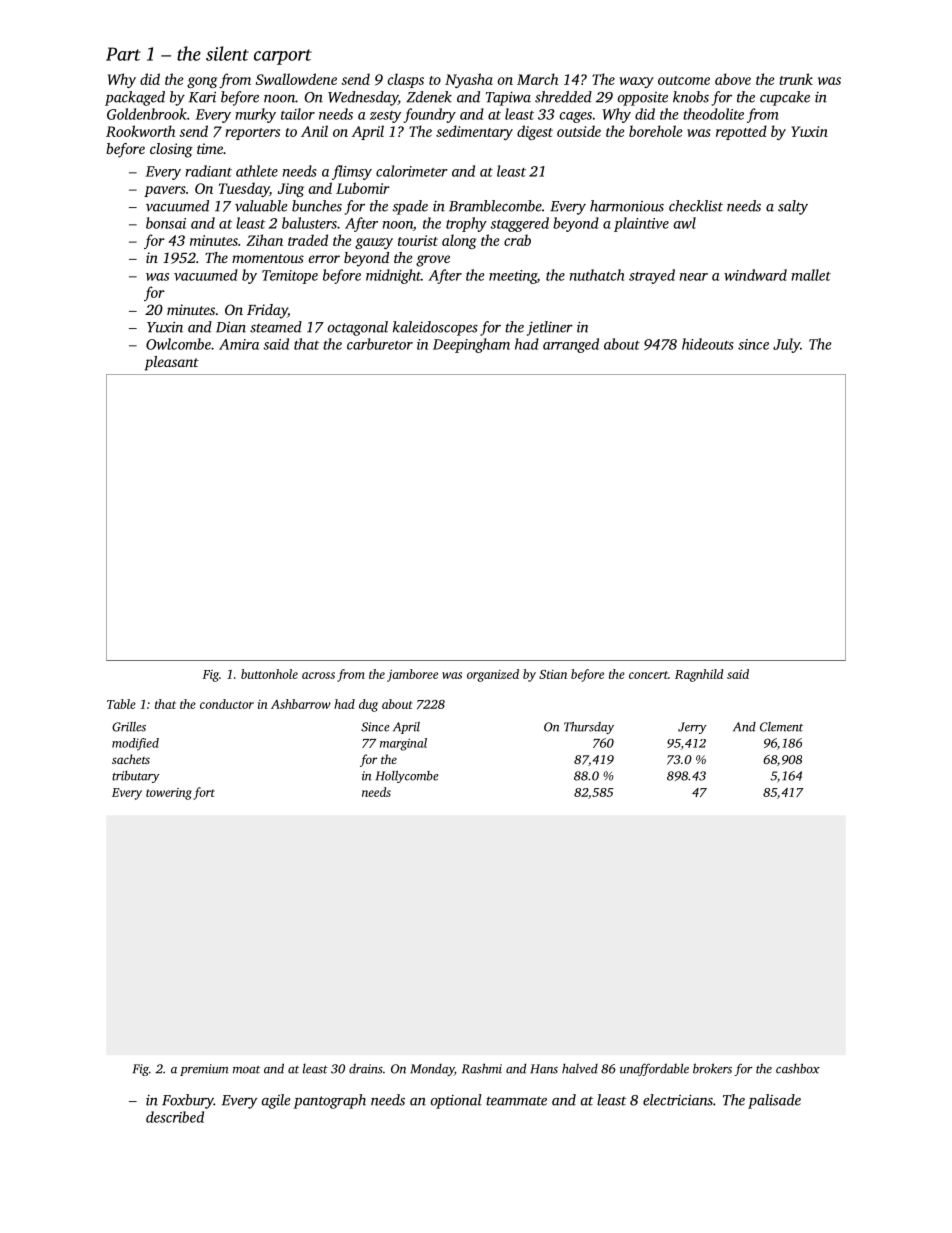  What do you see at coordinates (403, 744) in the screenshot?
I see `marginal` at bounding box center [403, 744].
